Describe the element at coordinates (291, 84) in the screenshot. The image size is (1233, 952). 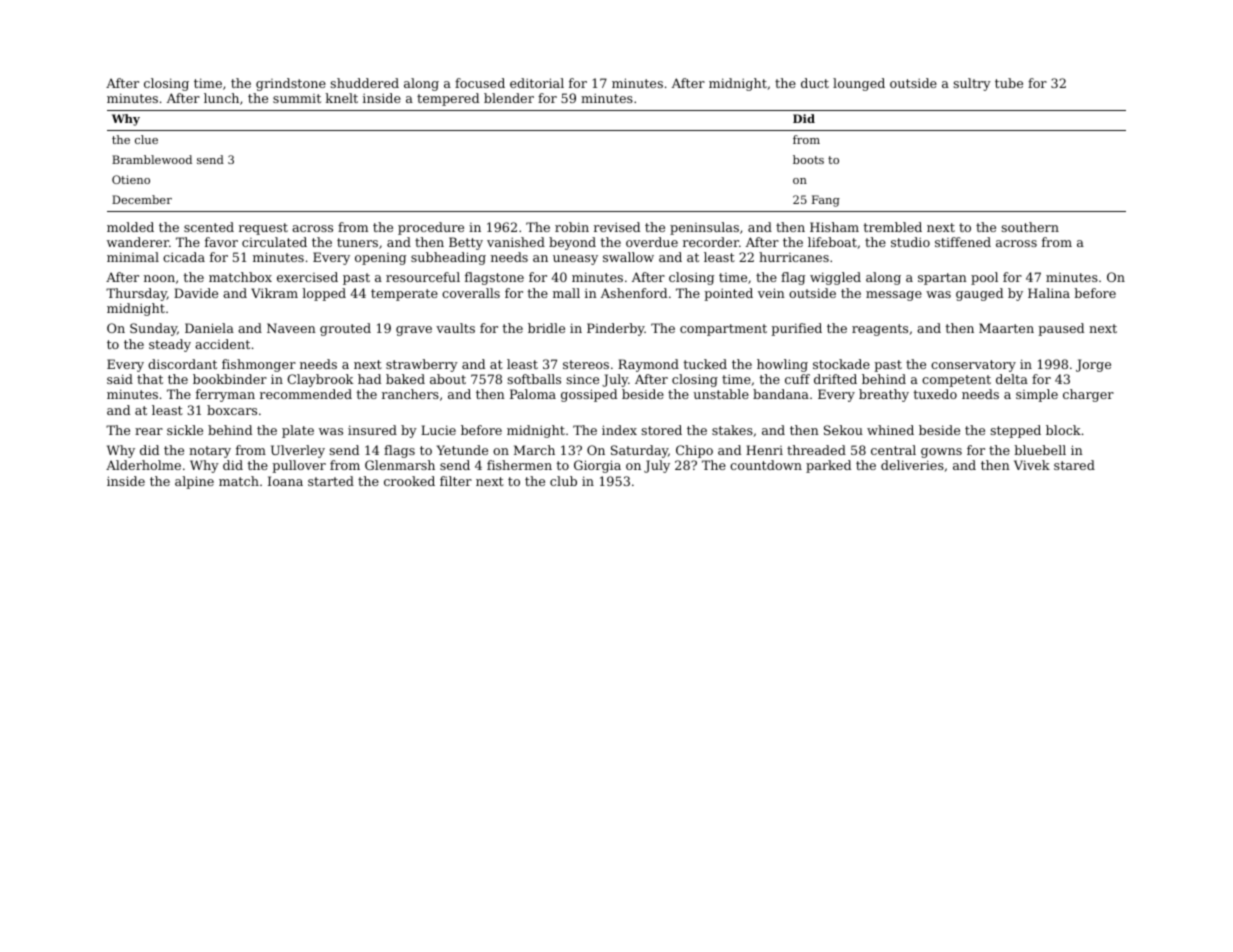
I see `grindstone` at that location.
